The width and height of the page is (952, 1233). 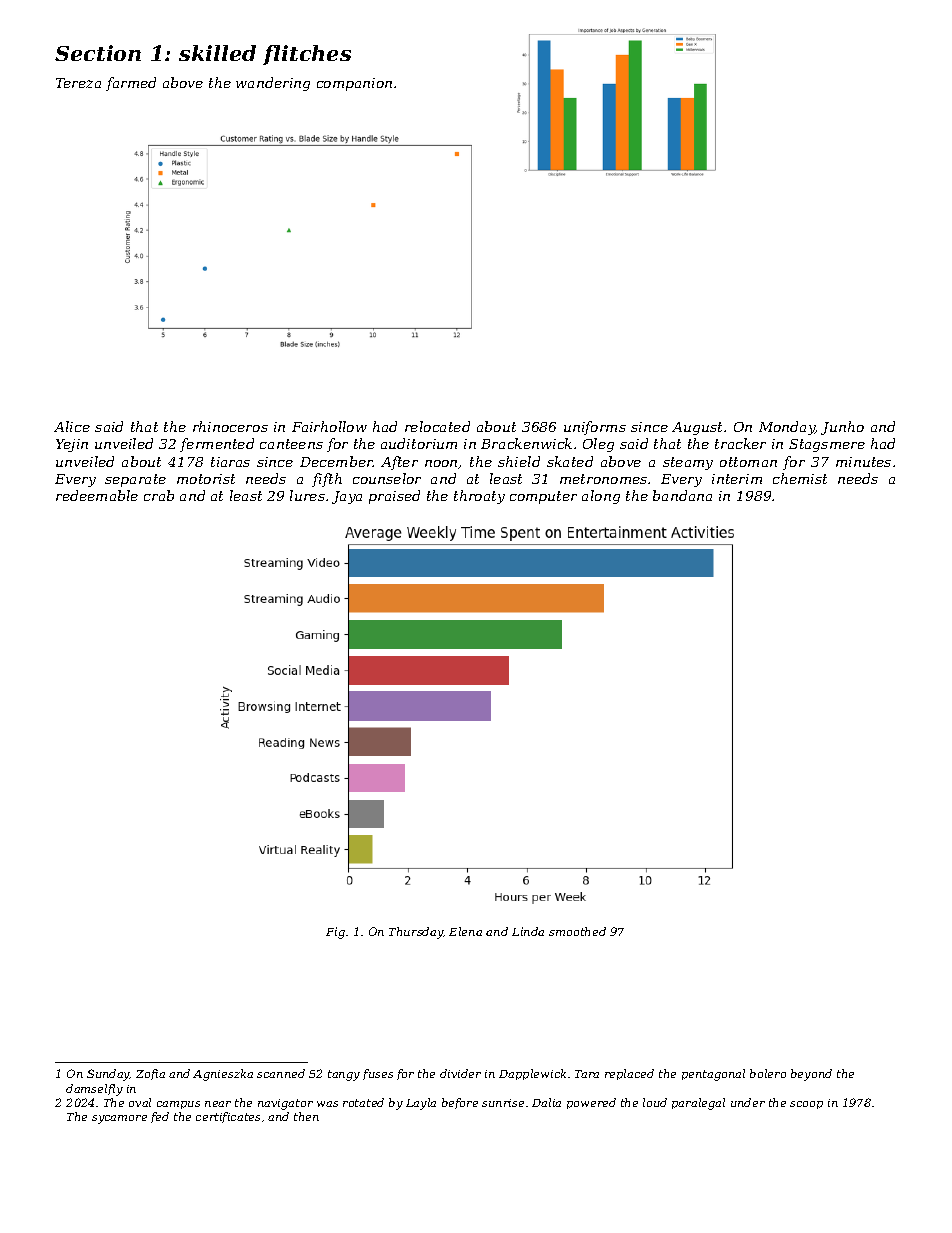 I want to click on interim, so click(x=737, y=479).
